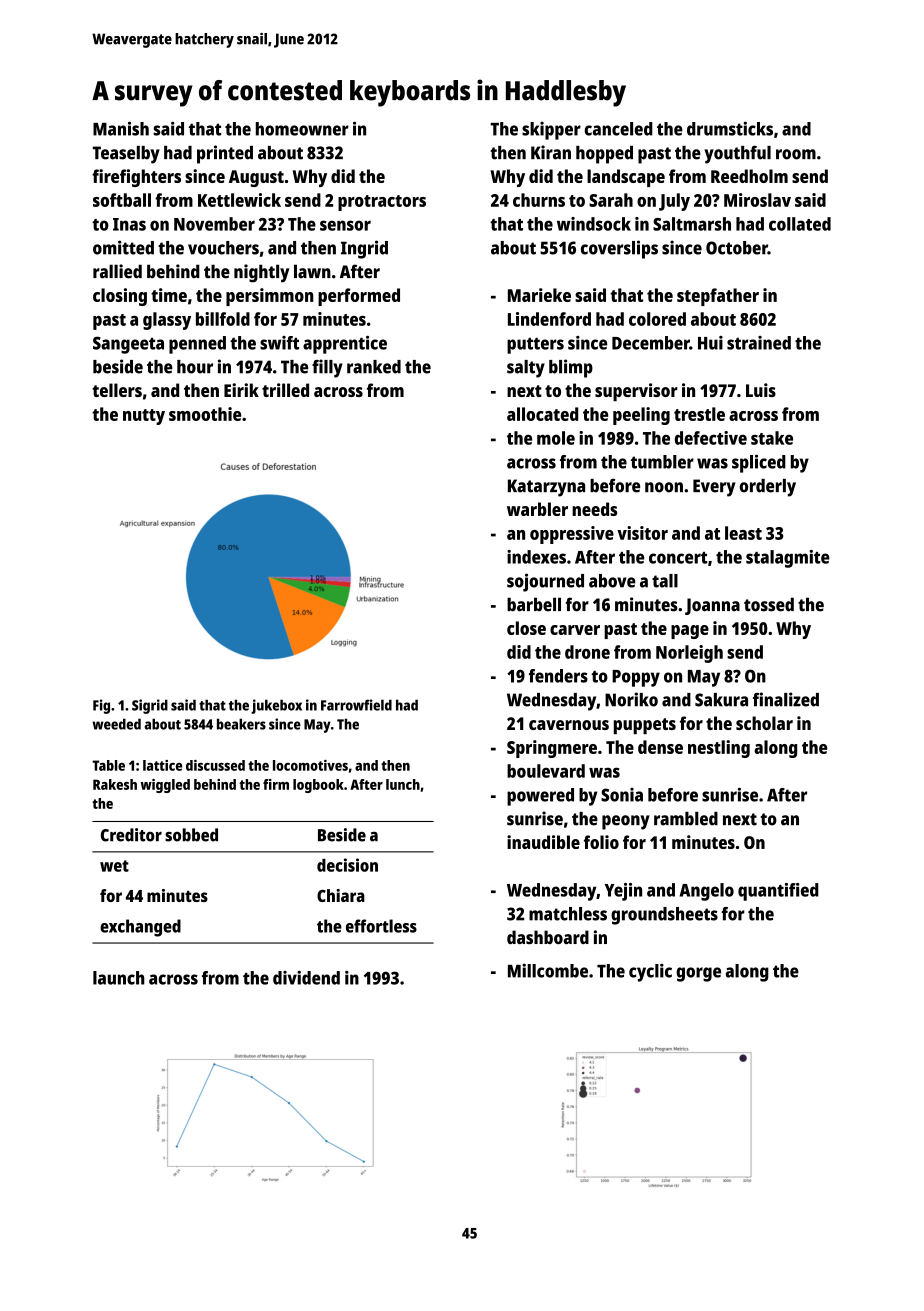 The width and height of the document is (924, 1311). Describe the element at coordinates (548, 937) in the document. I see `dashboard` at that location.
